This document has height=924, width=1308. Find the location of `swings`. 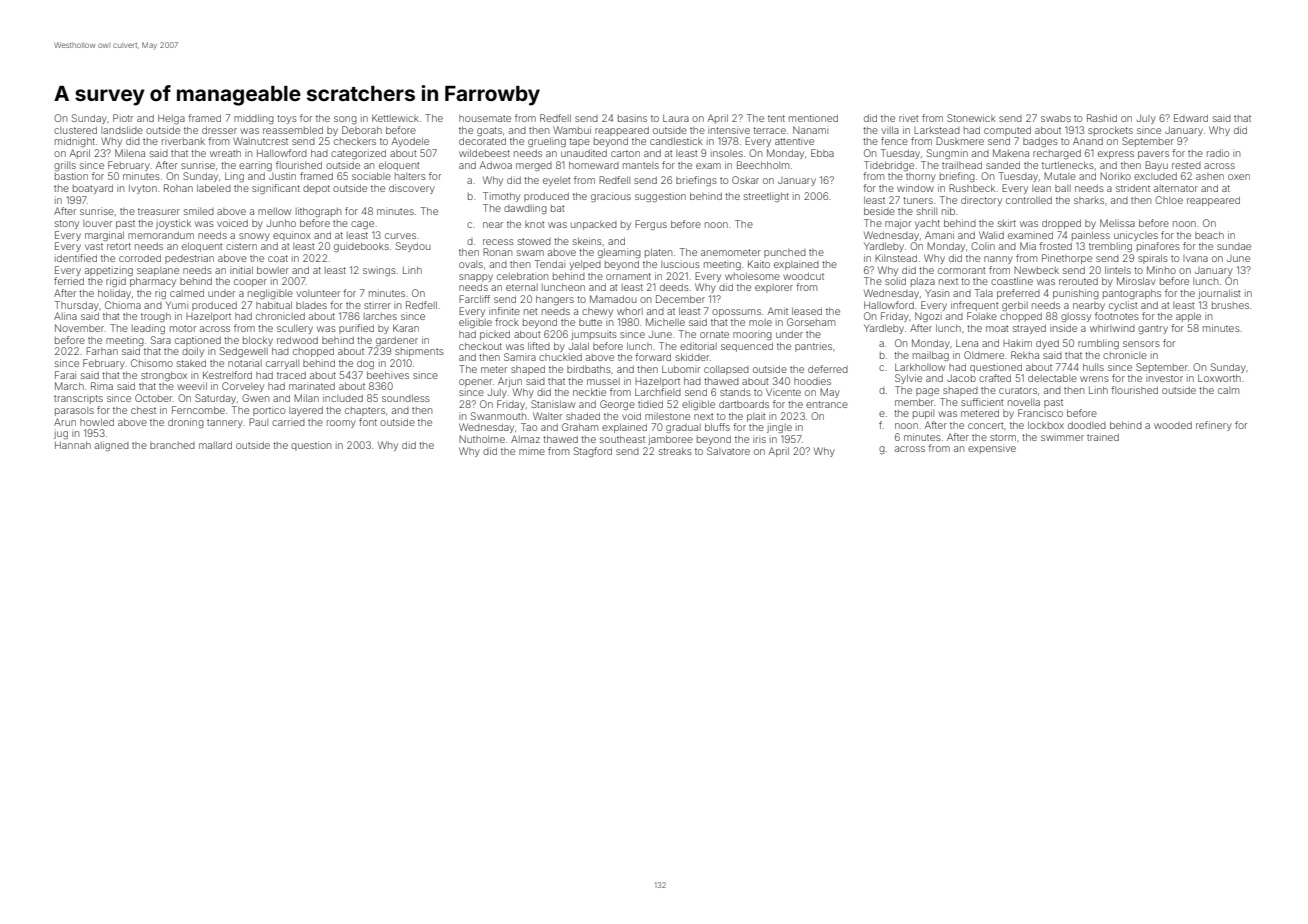

swings is located at coordinates (379, 271).
